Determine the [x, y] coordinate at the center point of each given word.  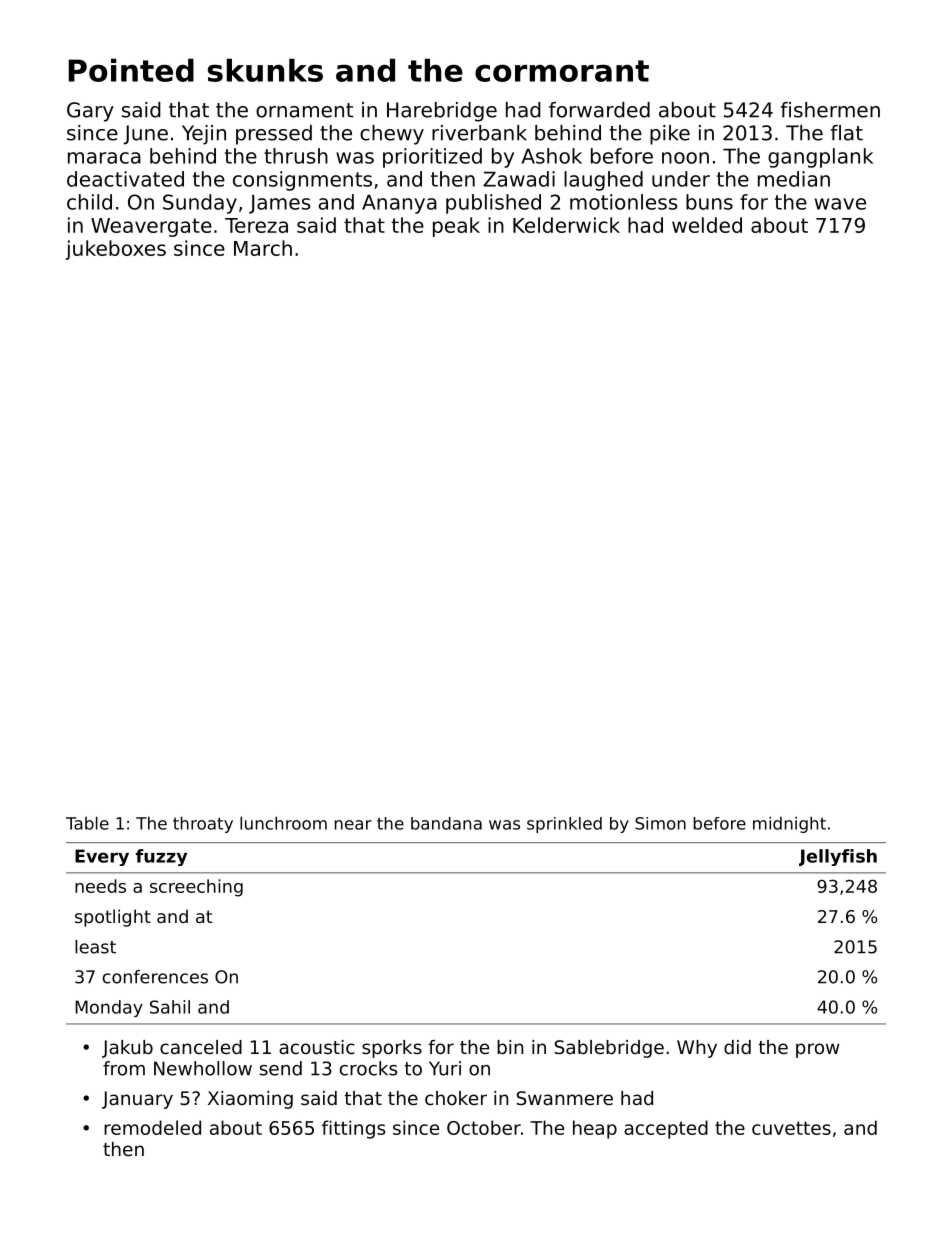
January [137, 1100]
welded [707, 225]
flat [847, 133]
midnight [789, 824]
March [263, 248]
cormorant [562, 71]
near [353, 825]
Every [102, 857]
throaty [203, 824]
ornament [304, 110]
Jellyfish [838, 857]
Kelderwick [566, 225]
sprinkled [564, 825]
